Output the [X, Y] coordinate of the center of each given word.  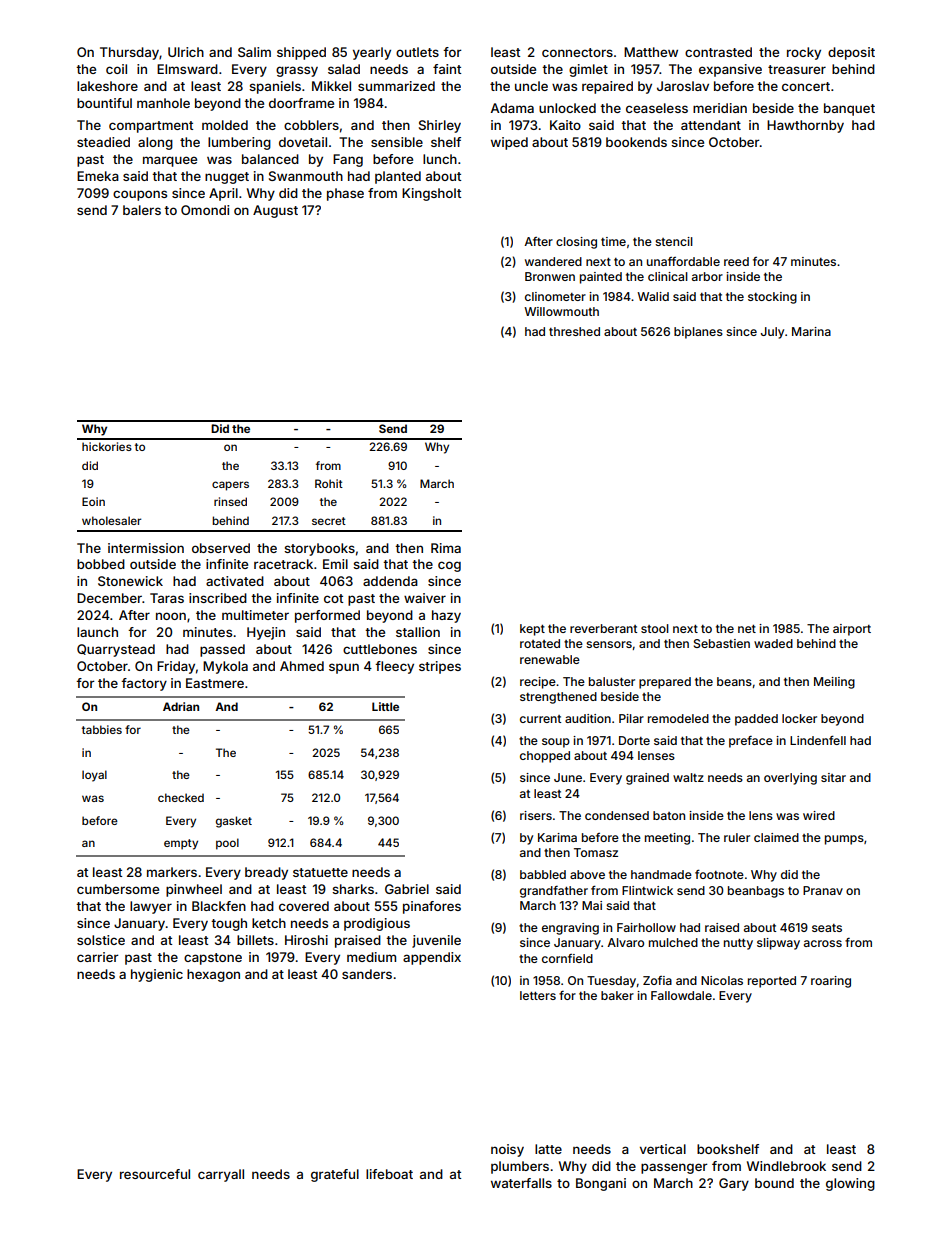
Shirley [440, 126]
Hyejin [266, 633]
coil [116, 69]
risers [536, 815]
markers [172, 872]
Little [385, 706]
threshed [574, 331]
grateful [335, 1175]
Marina [811, 331]
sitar [833, 777]
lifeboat [389, 1174]
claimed [776, 837]
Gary [734, 1184]
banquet [849, 109]
